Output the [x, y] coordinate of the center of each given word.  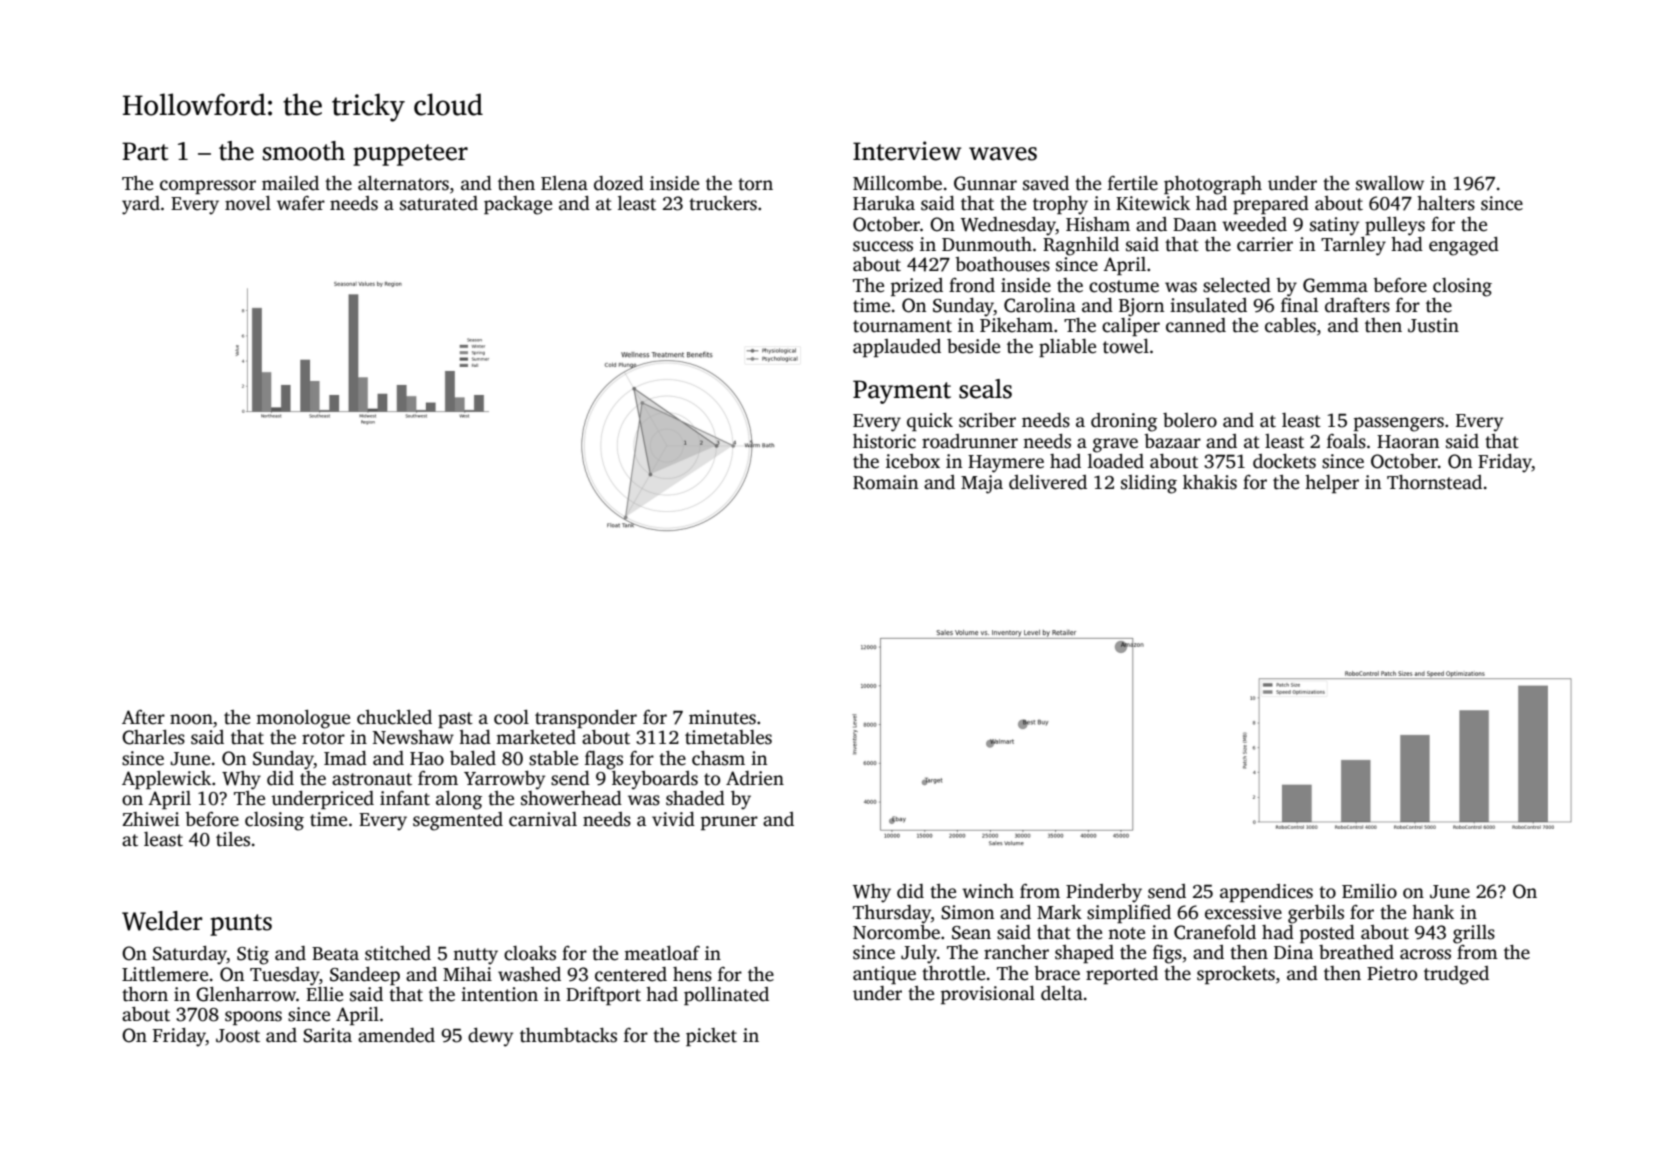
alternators [403, 183]
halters [1446, 203]
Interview [907, 151]
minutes [722, 717]
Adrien [755, 778]
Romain [885, 482]
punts [241, 925]
